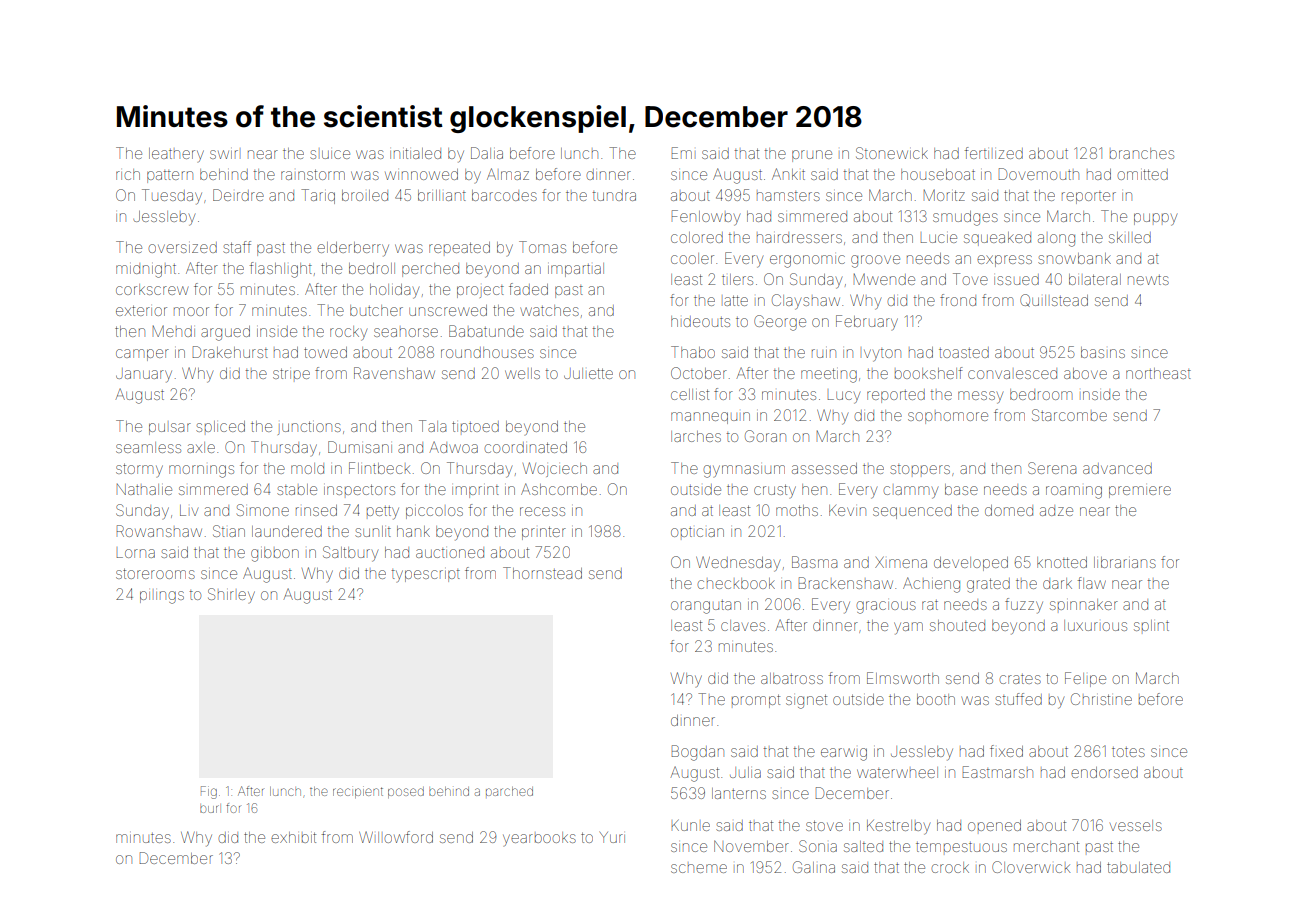  What do you see at coordinates (528, 289) in the page?
I see `faded` at bounding box center [528, 289].
